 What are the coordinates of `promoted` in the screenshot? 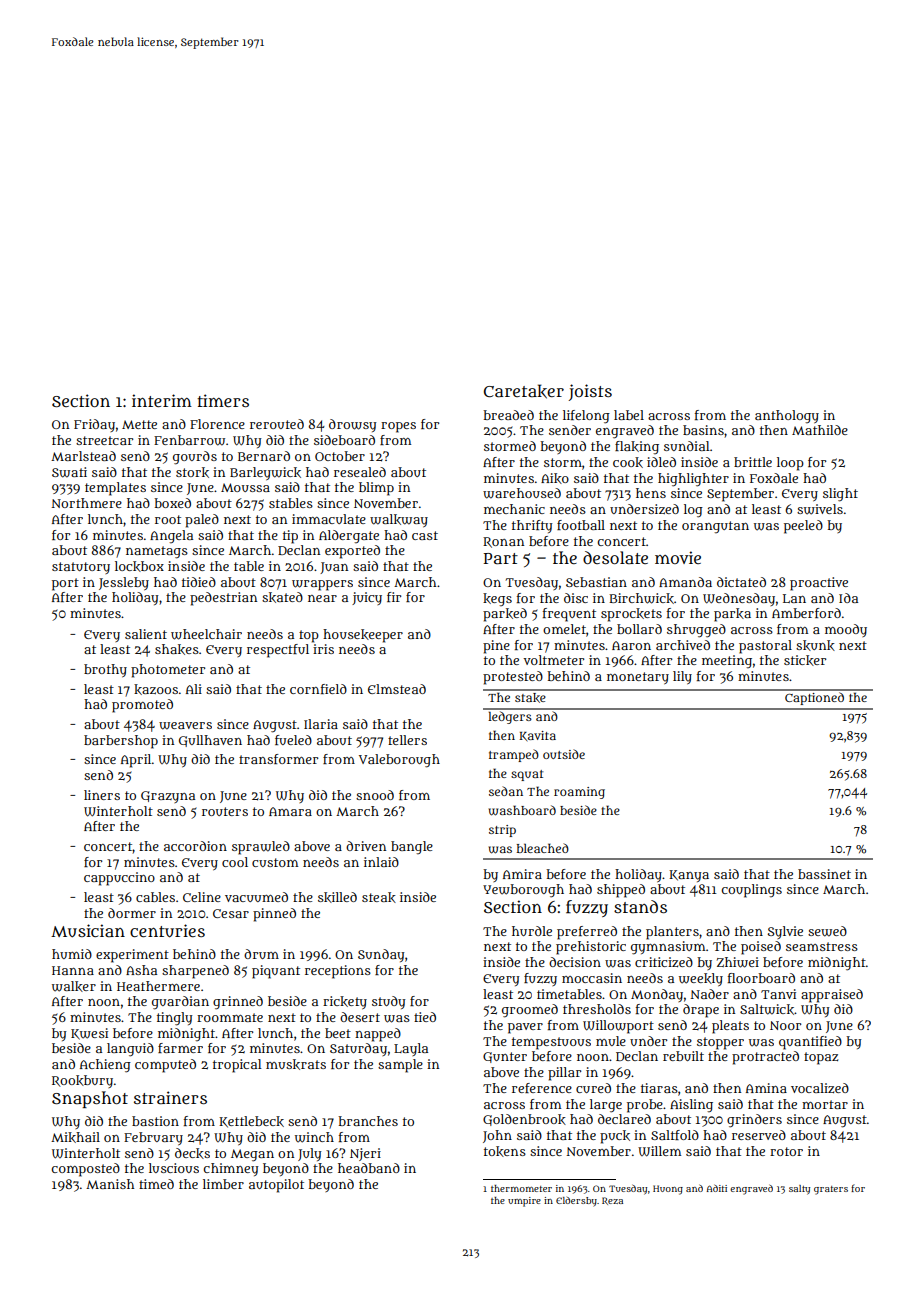 It's located at (142, 706).
